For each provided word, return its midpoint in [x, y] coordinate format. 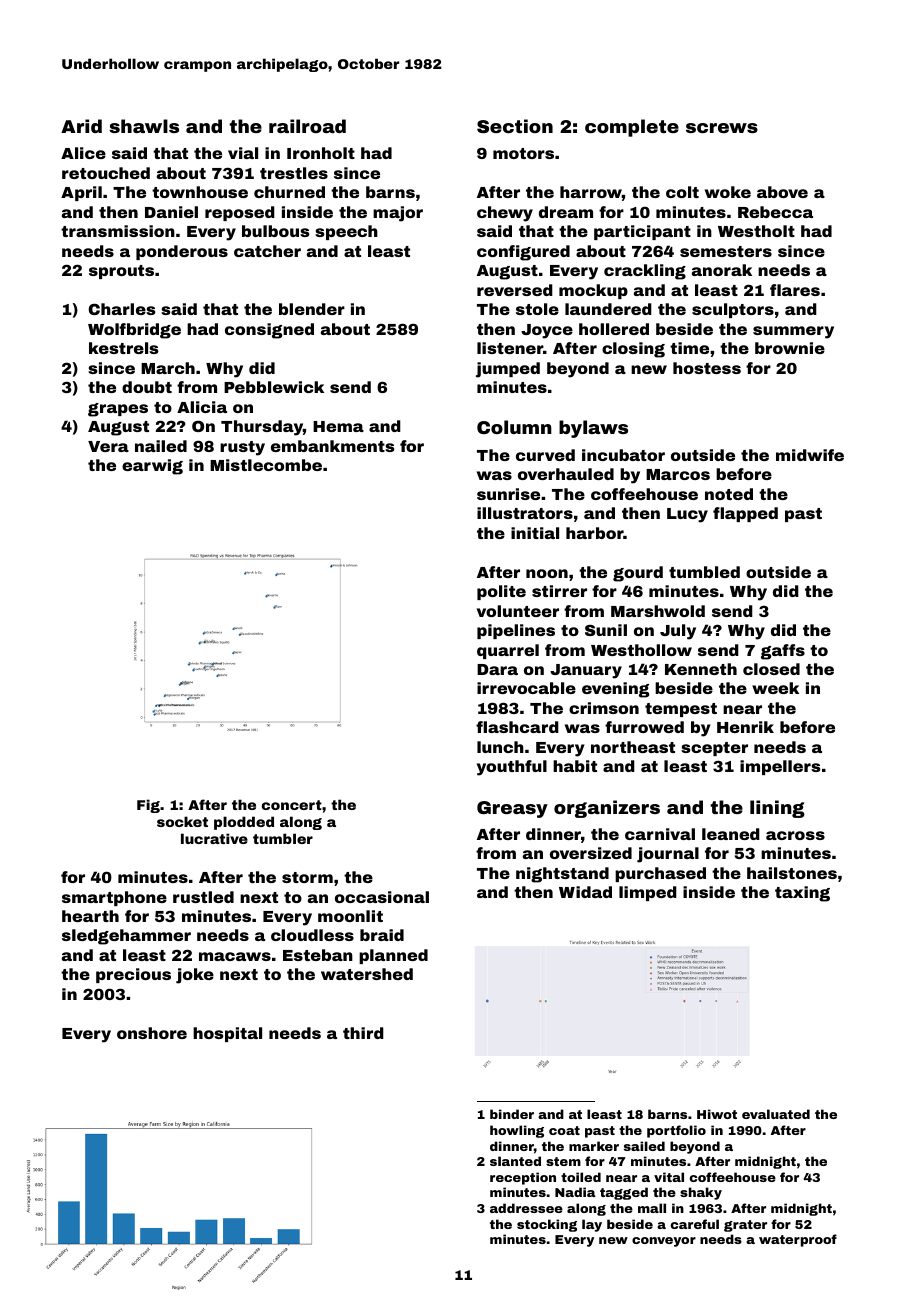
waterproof [798, 1240]
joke [195, 976]
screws [722, 128]
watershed [367, 974]
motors [523, 153]
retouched [106, 173]
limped [648, 893]
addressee [526, 1208]
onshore [152, 1033]
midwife [810, 455]
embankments [332, 446]
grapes [118, 410]
